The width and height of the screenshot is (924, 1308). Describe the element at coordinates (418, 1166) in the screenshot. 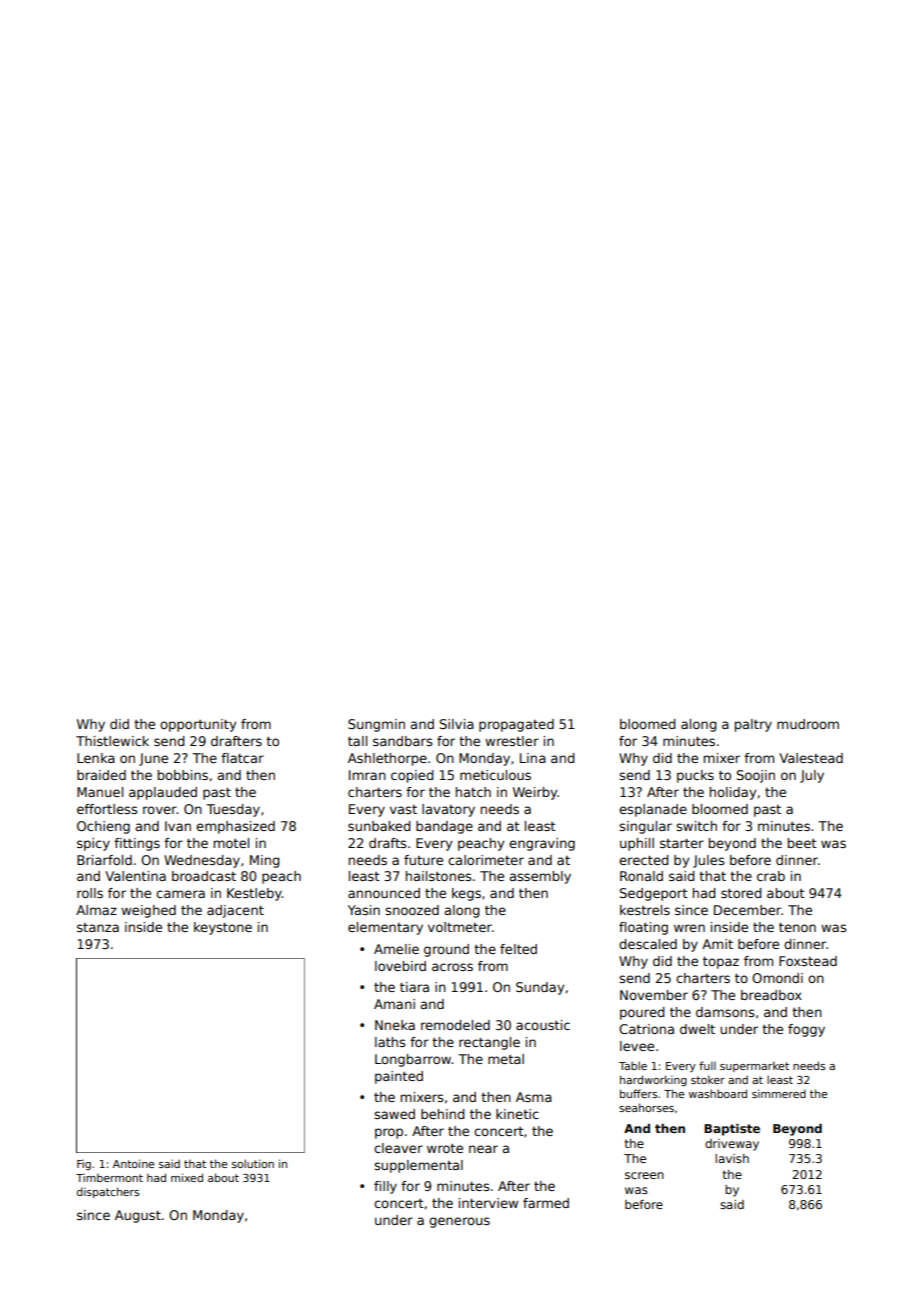

I see `supplemental` at that location.
